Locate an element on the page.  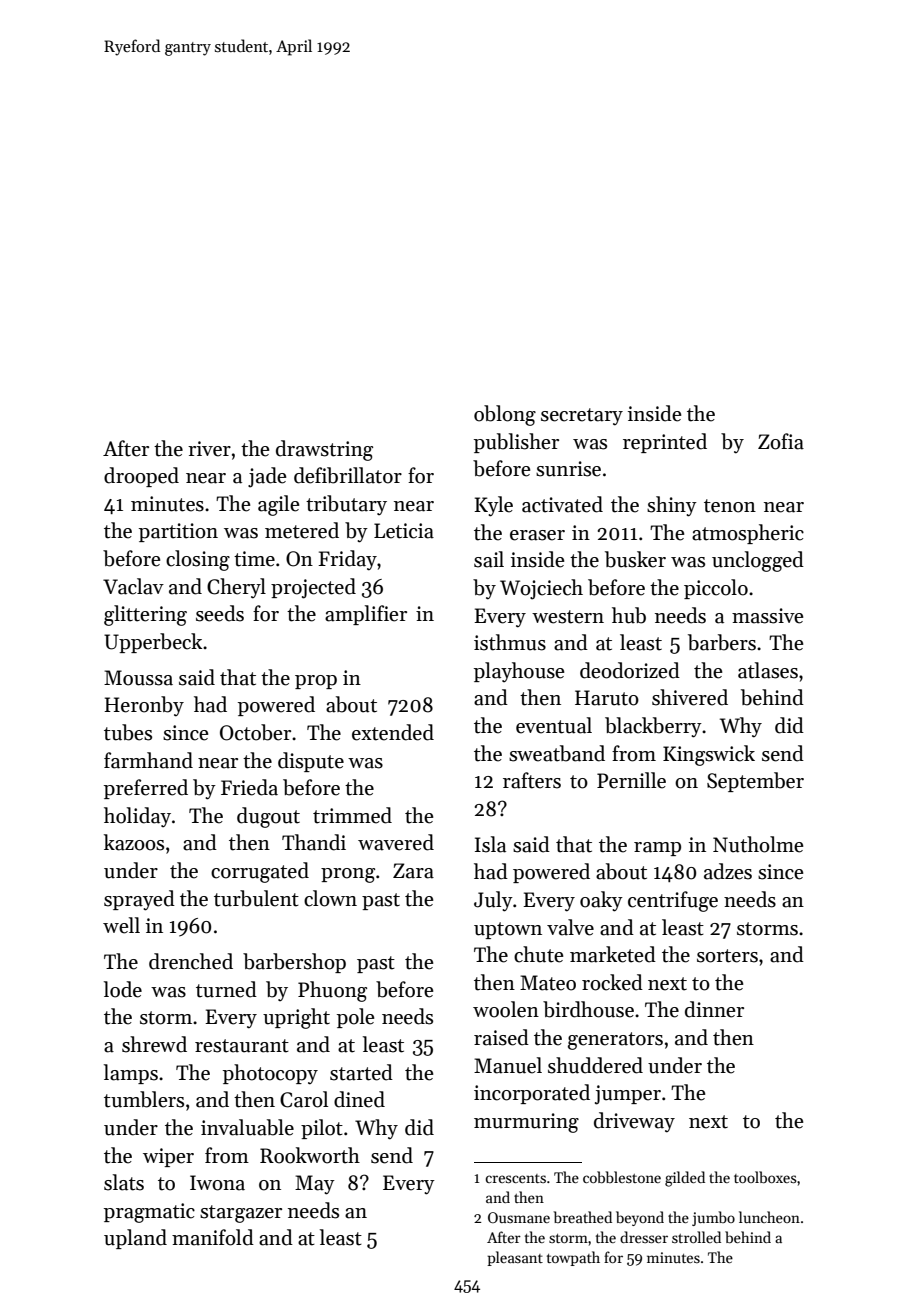
time is located at coordinates (254, 559).
